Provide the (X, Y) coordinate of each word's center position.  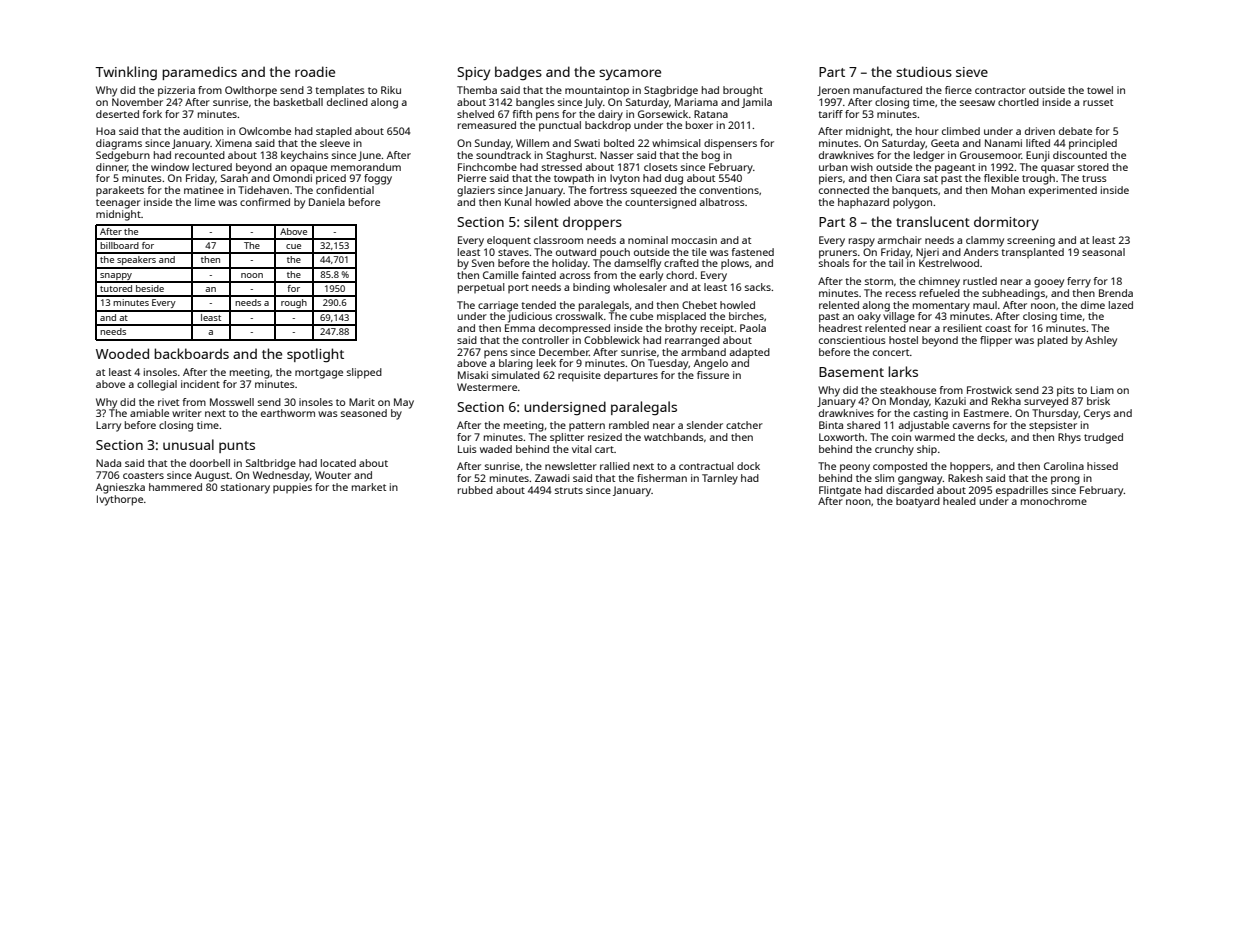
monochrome (1054, 501)
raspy (862, 242)
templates (340, 91)
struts (569, 490)
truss (1094, 178)
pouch (615, 253)
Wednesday (281, 476)
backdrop (608, 126)
